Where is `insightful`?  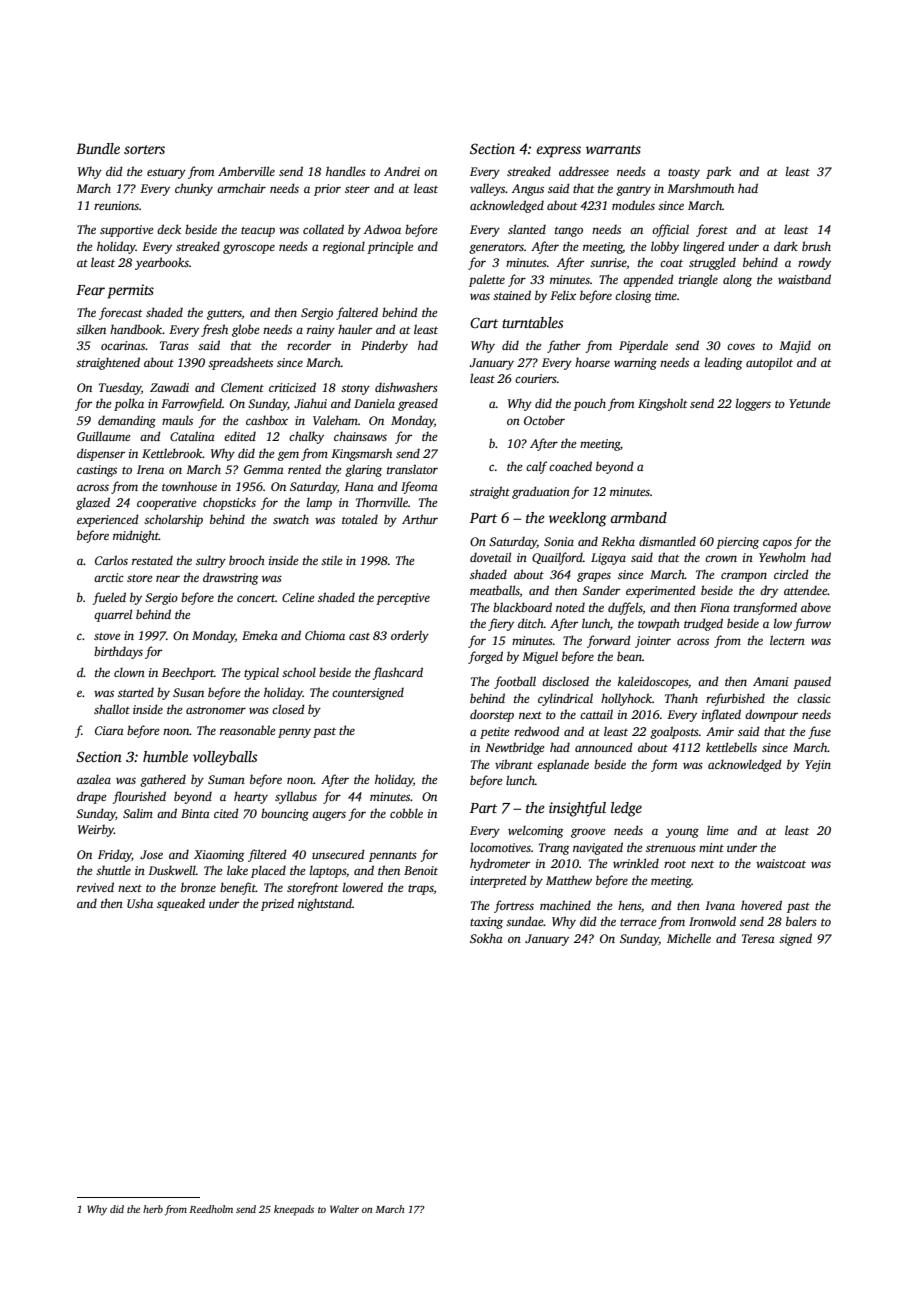 insightful is located at coordinates (577, 809).
